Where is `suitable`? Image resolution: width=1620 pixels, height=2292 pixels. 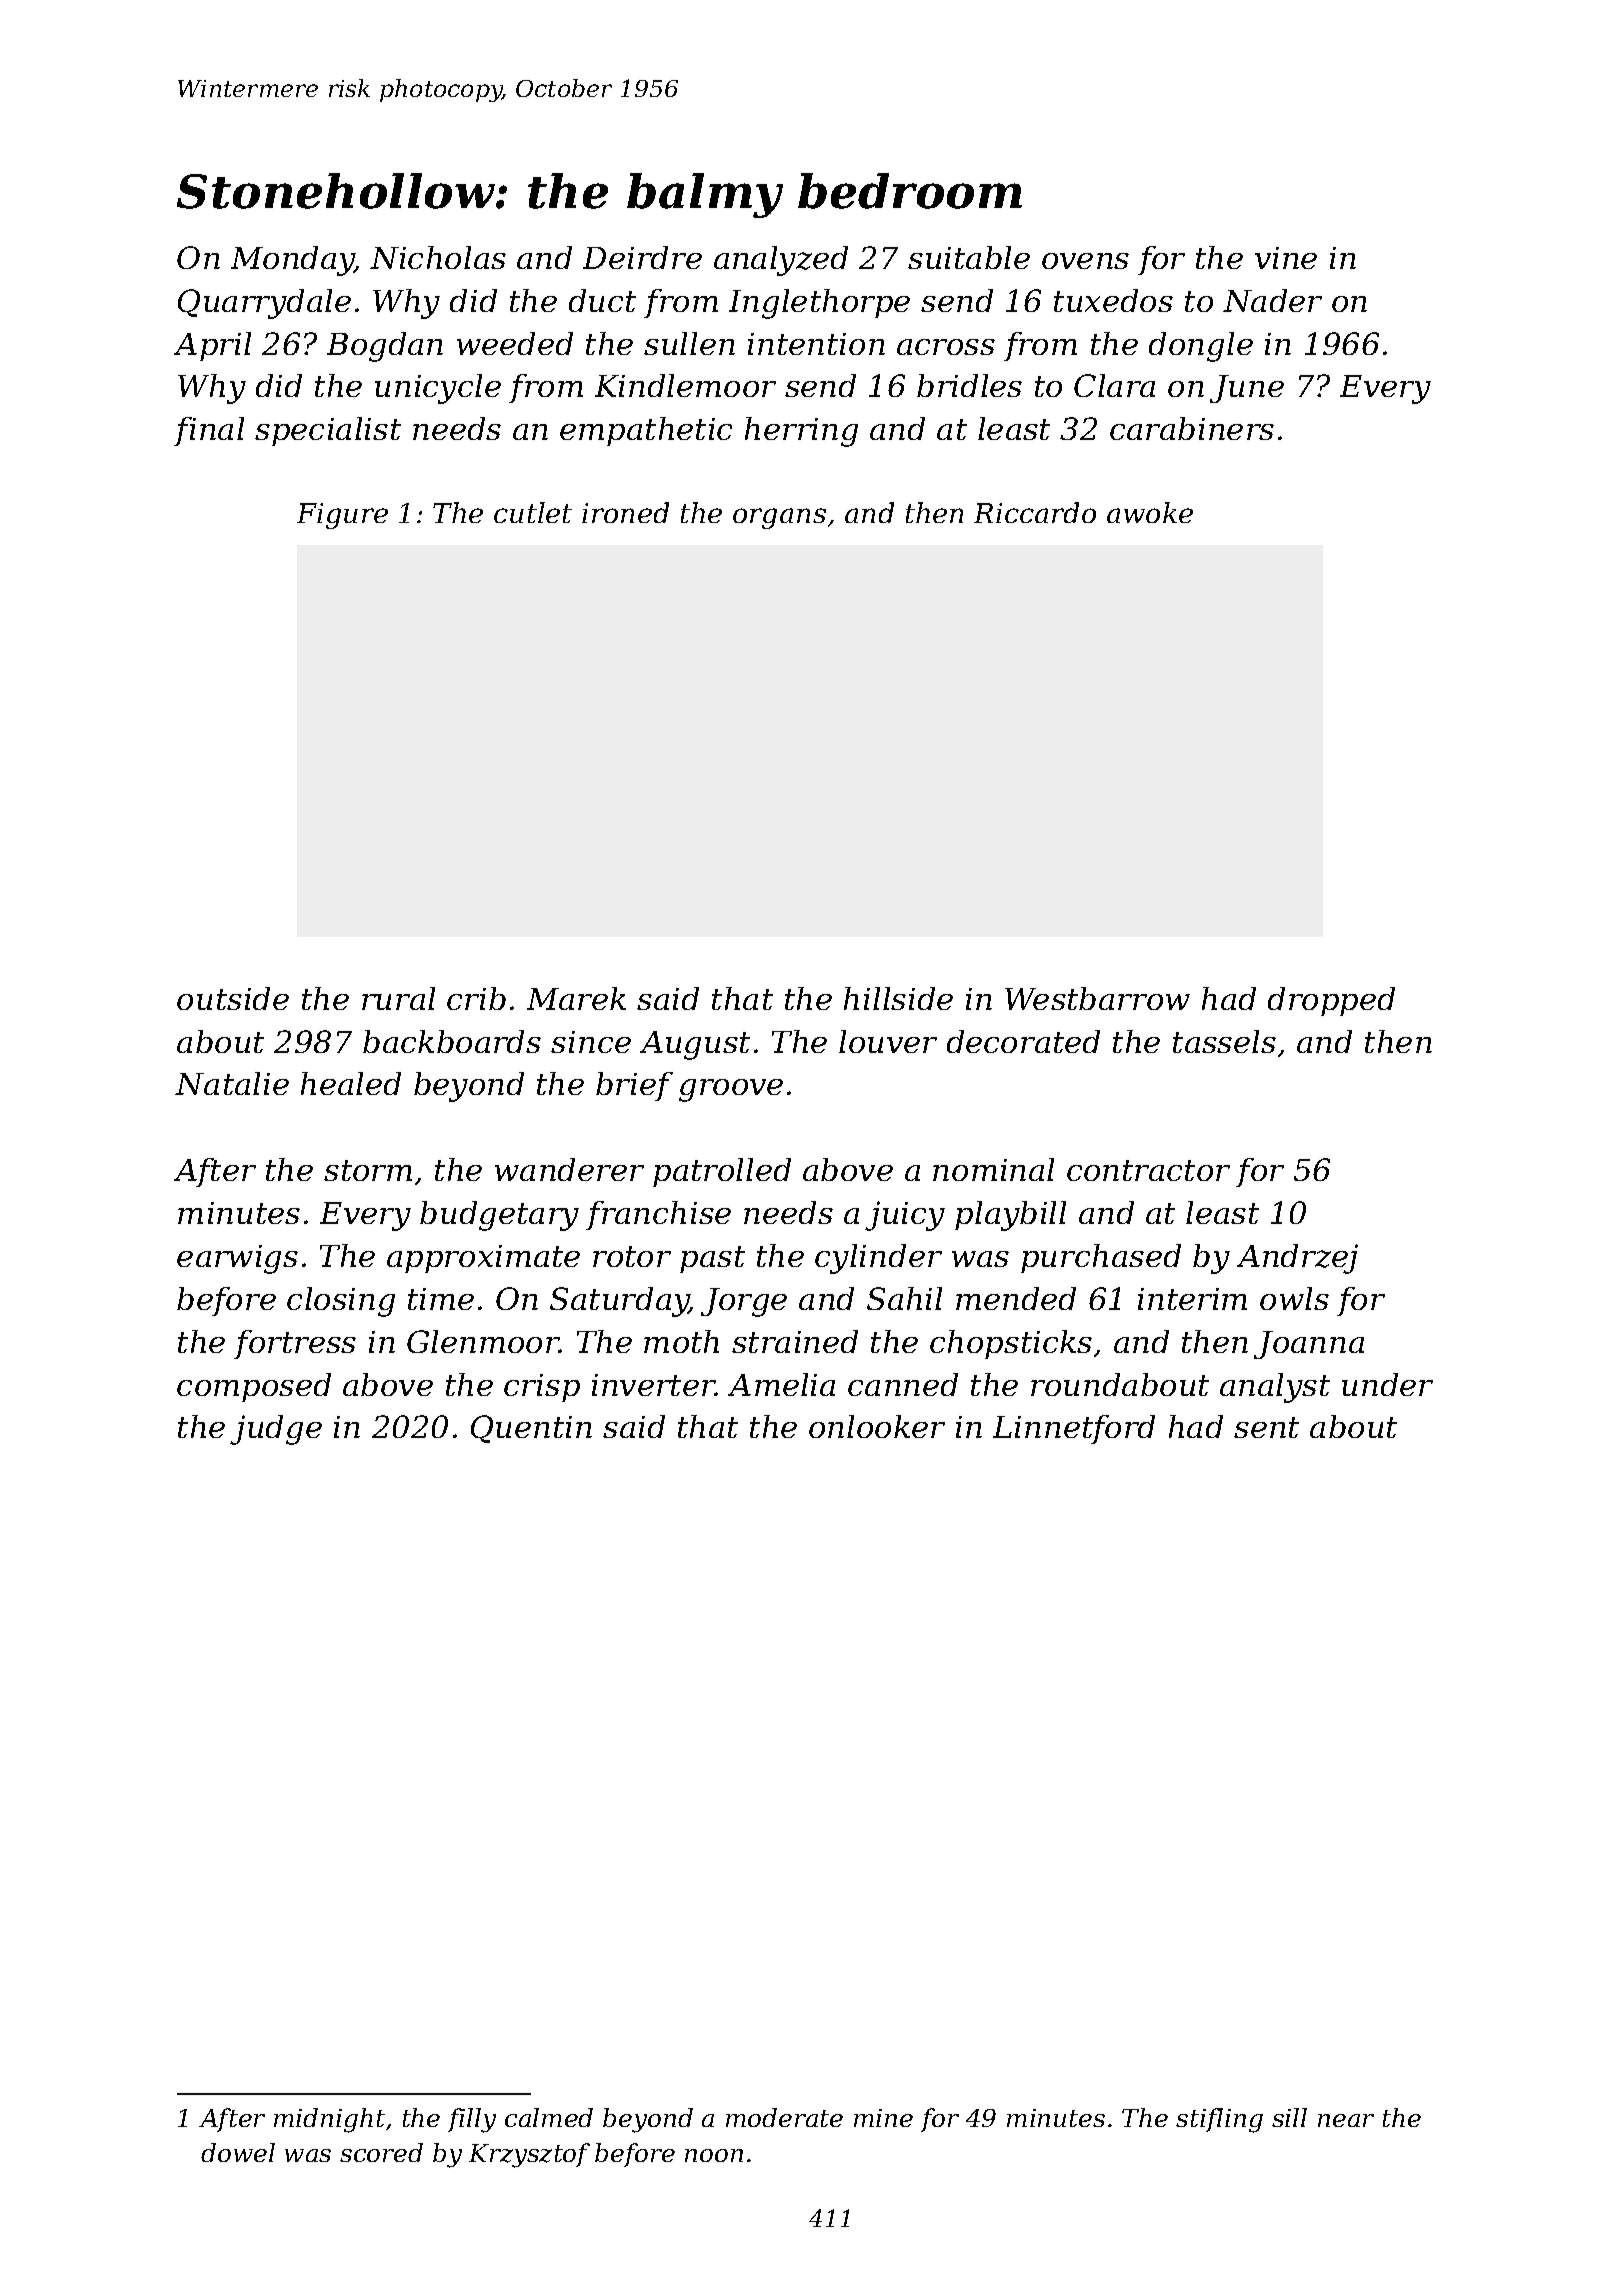
suitable is located at coordinates (969, 257).
